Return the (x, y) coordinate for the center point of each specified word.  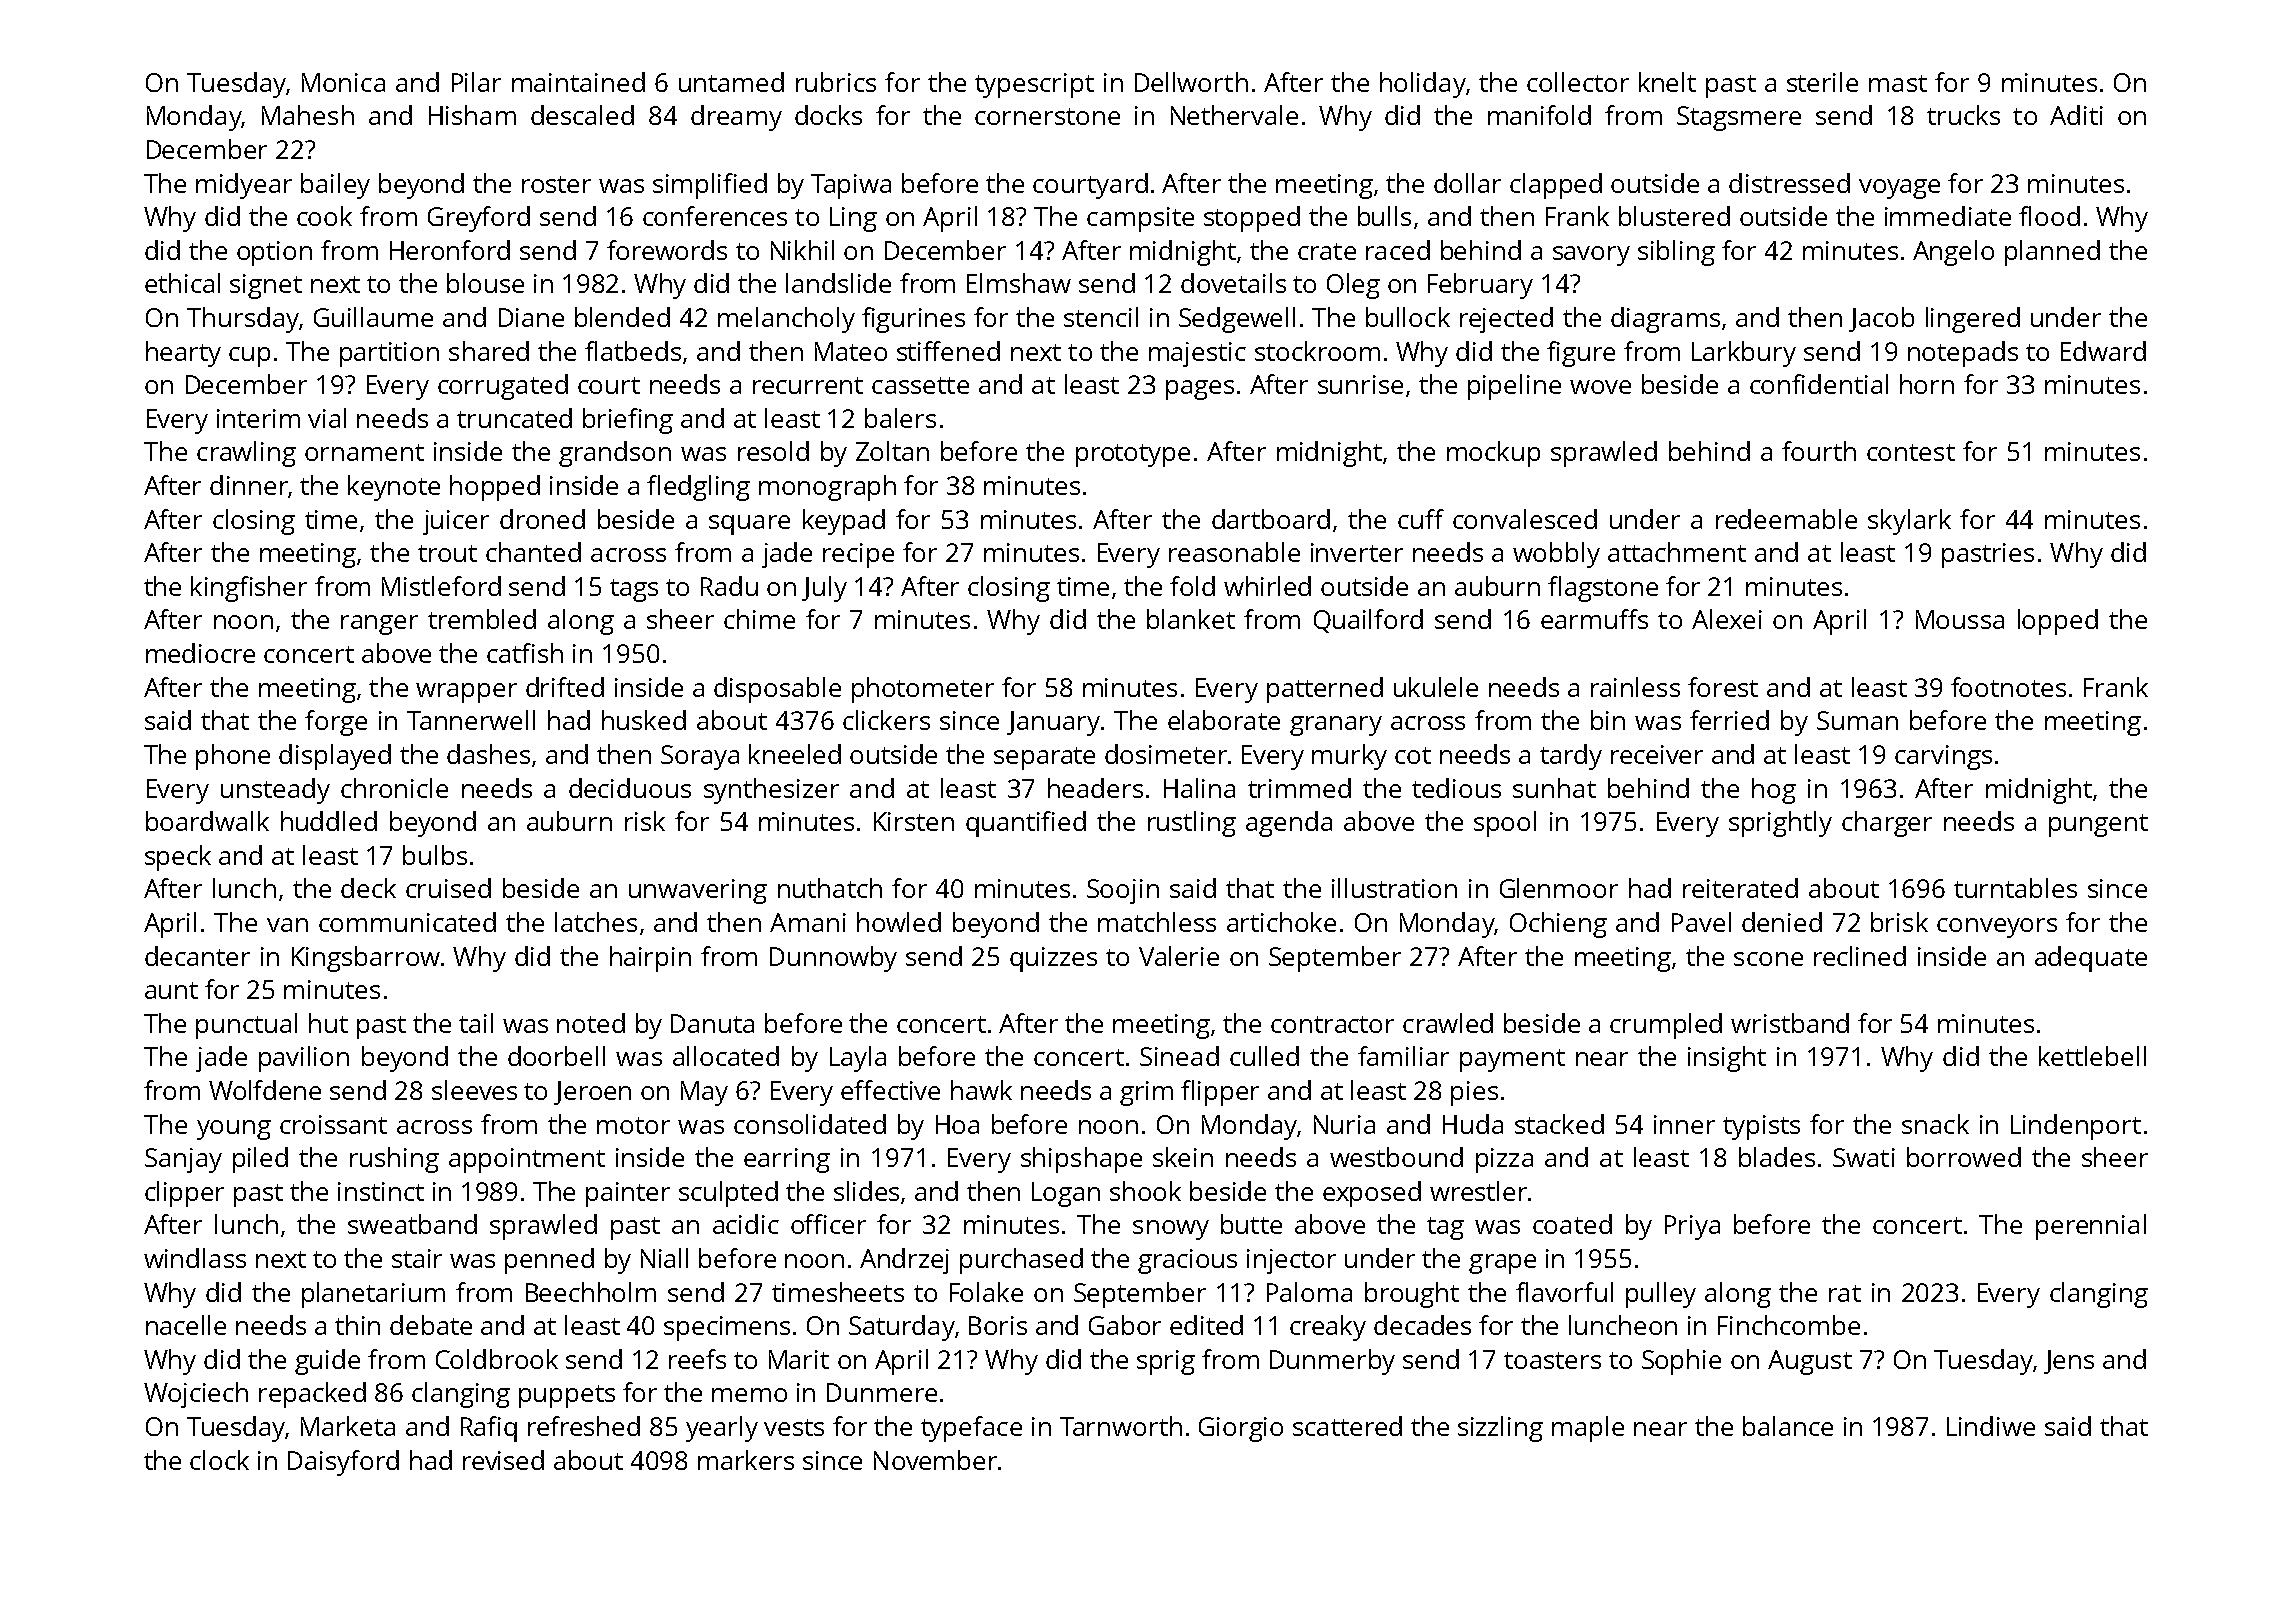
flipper (1220, 1093)
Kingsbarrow (366, 959)
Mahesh (308, 115)
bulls (1384, 216)
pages (1200, 390)
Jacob (1881, 319)
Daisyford (343, 1463)
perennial (2091, 1227)
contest (1911, 452)
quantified (1026, 824)
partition (389, 354)
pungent (2098, 825)
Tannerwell (471, 720)
